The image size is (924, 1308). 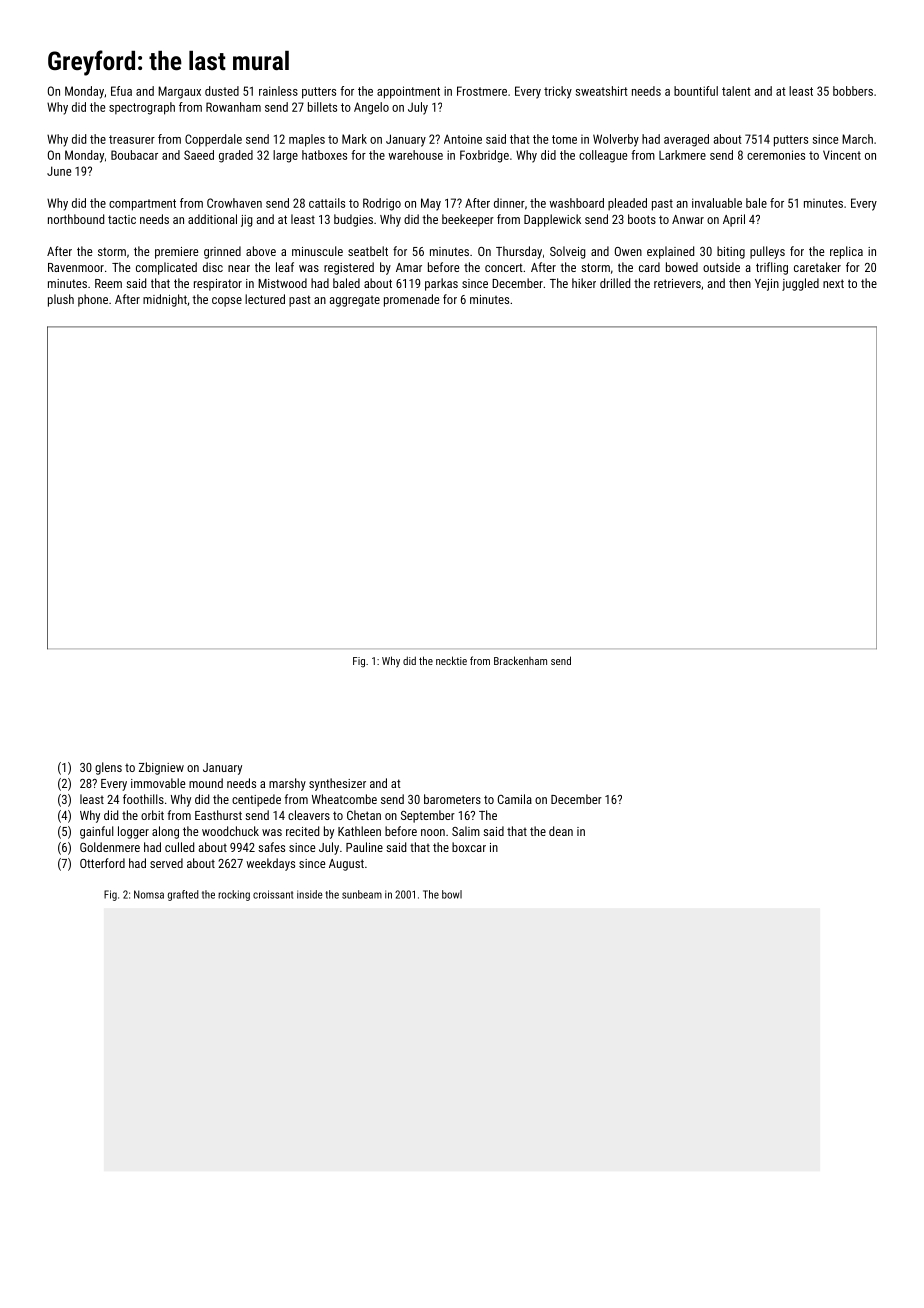 I want to click on Brackenham, so click(x=520, y=660).
